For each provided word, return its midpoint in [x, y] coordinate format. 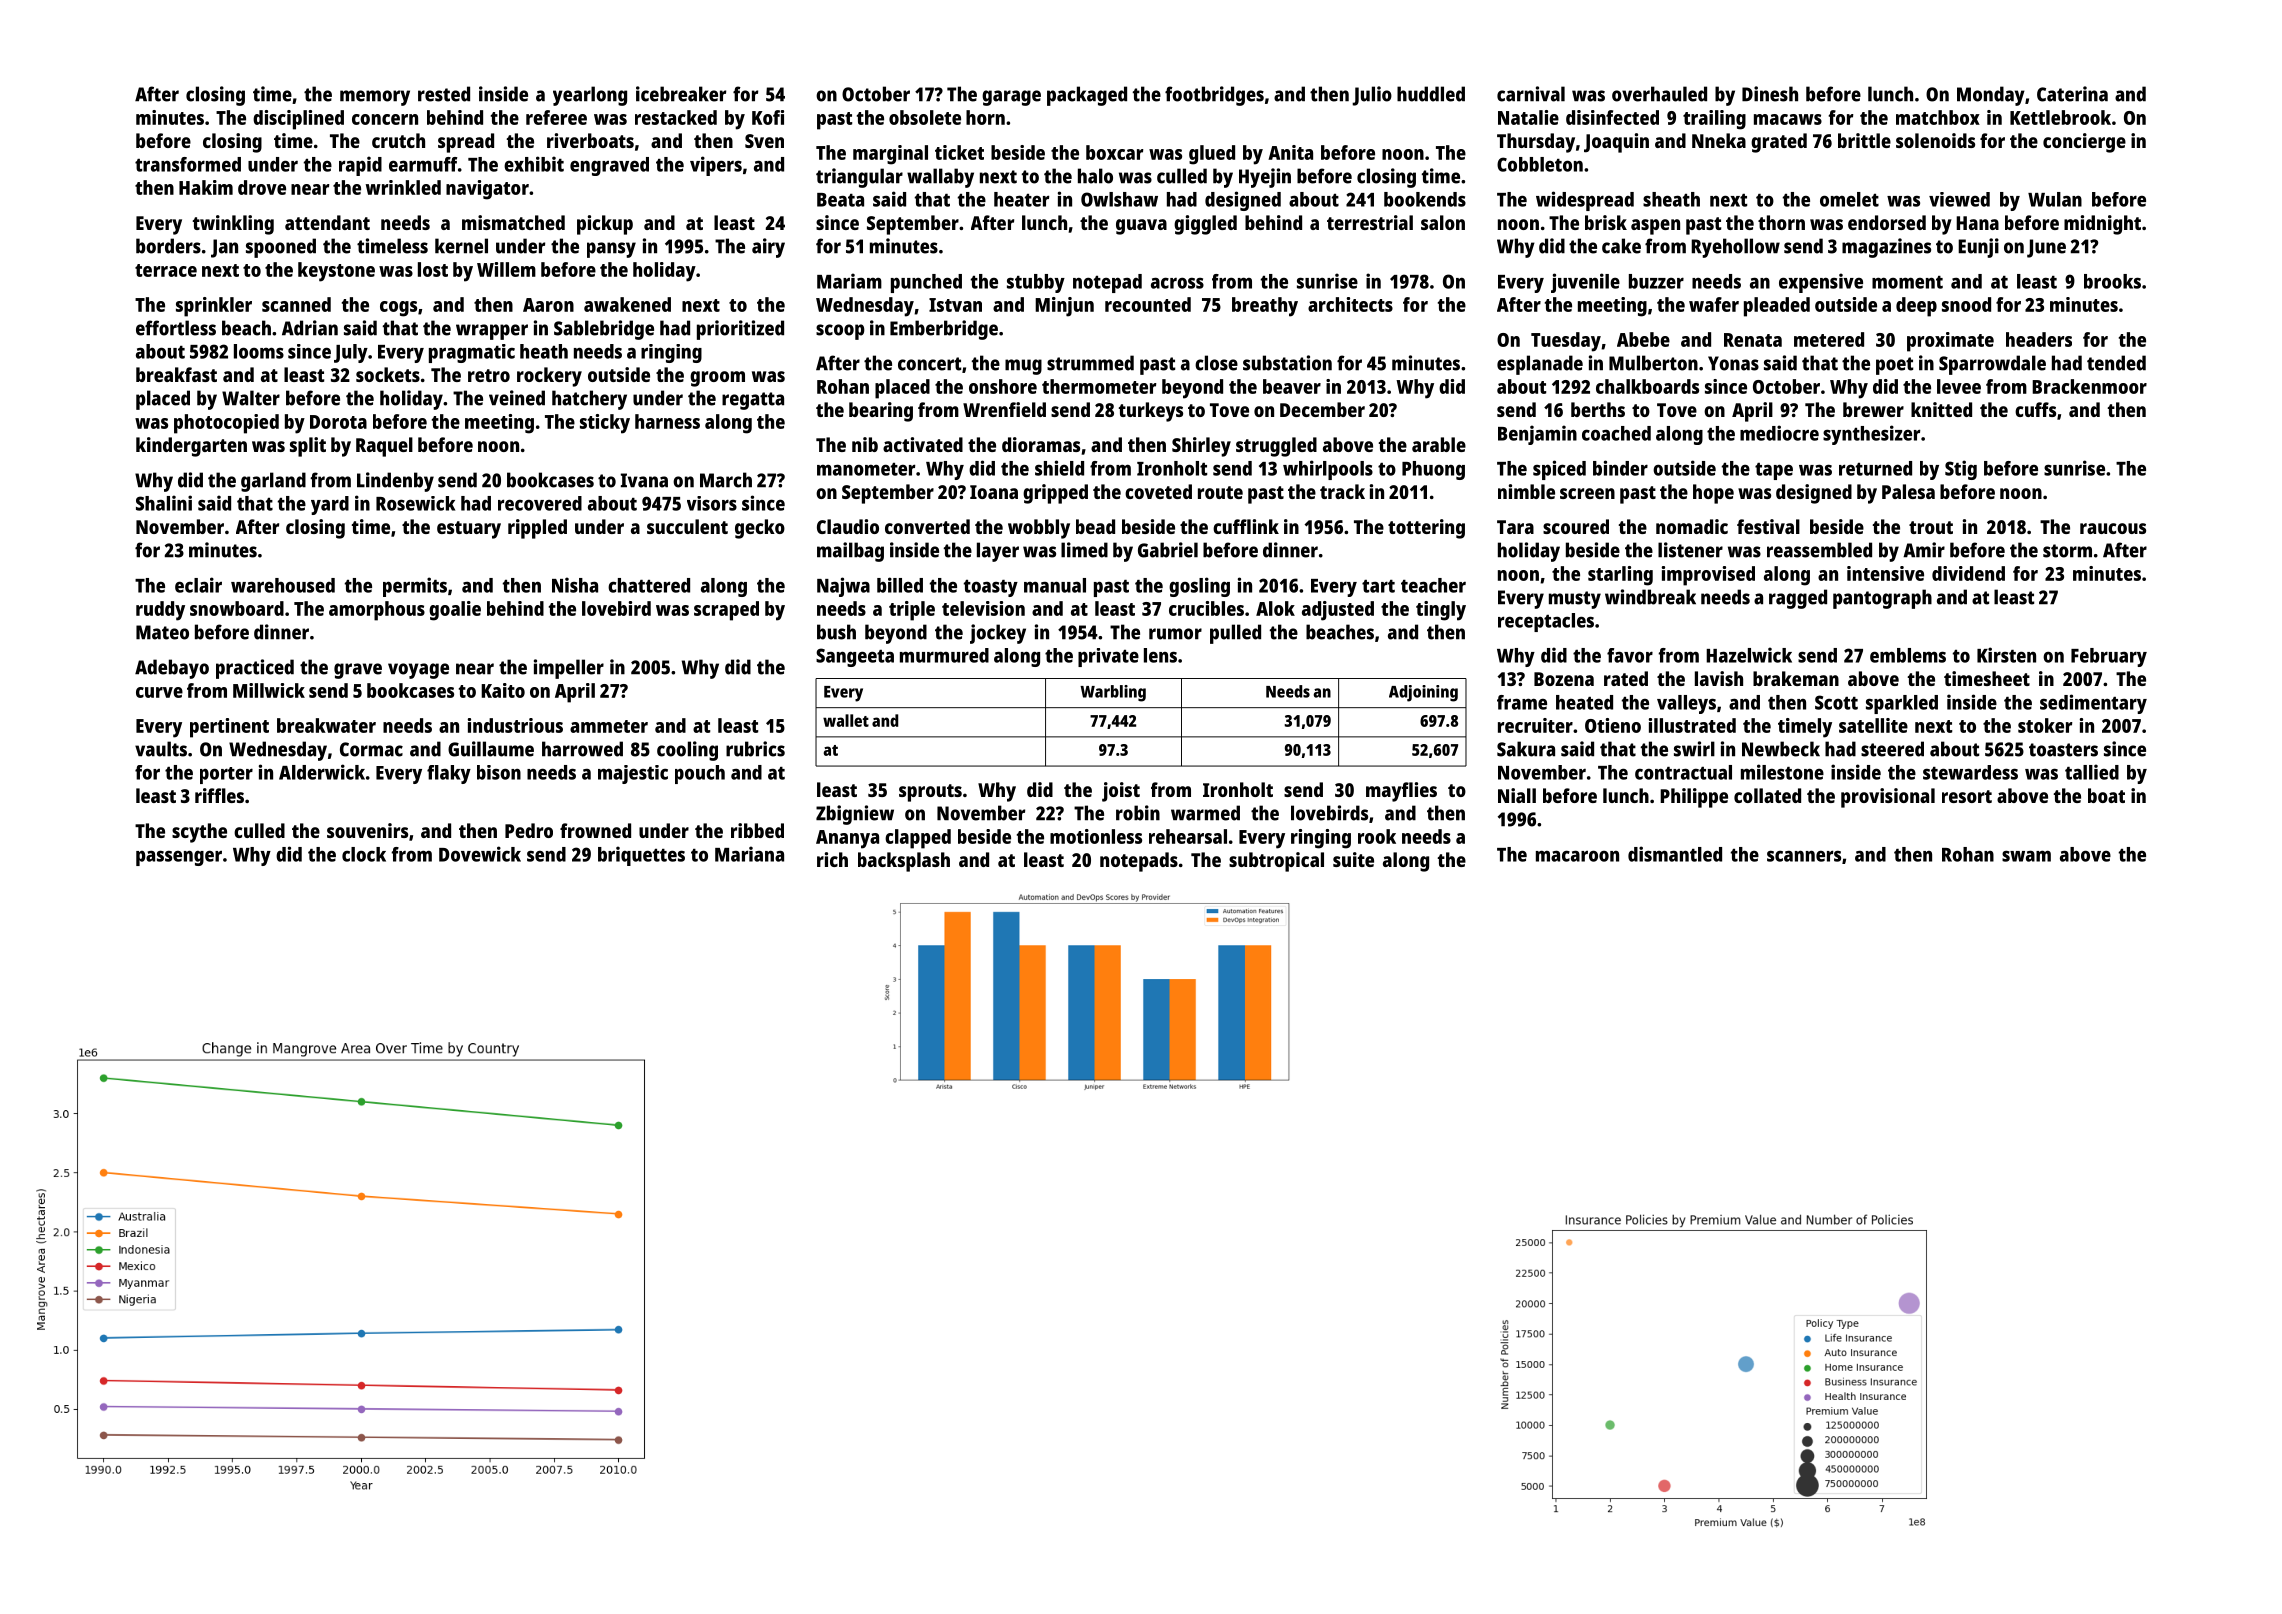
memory [375, 98]
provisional [1888, 798]
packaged [1087, 96]
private [1108, 657]
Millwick [269, 690]
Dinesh [1770, 94]
